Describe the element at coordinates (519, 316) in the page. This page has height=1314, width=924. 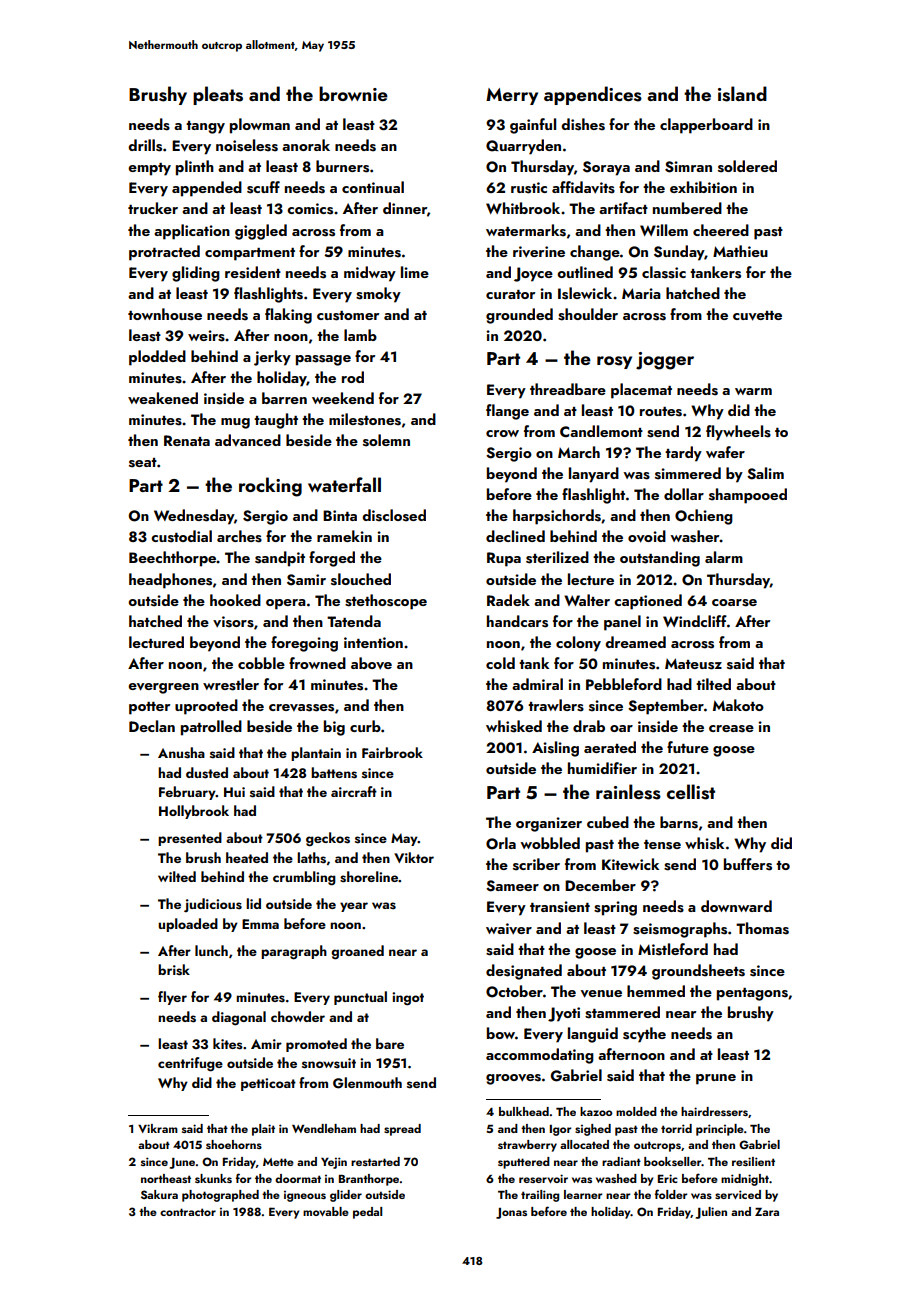
I see `grounded` at that location.
